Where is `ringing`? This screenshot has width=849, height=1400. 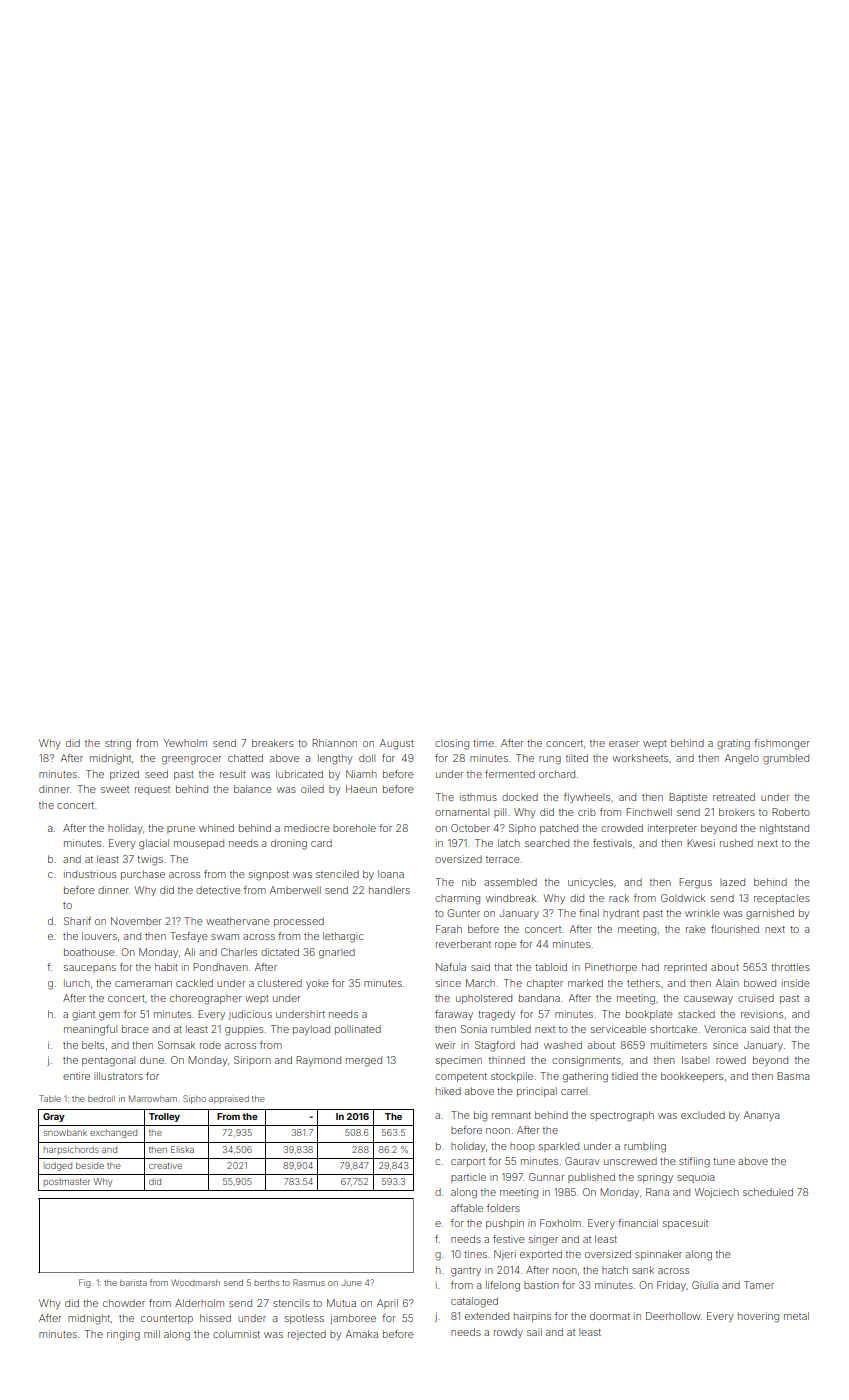
ringing is located at coordinates (123, 1335).
